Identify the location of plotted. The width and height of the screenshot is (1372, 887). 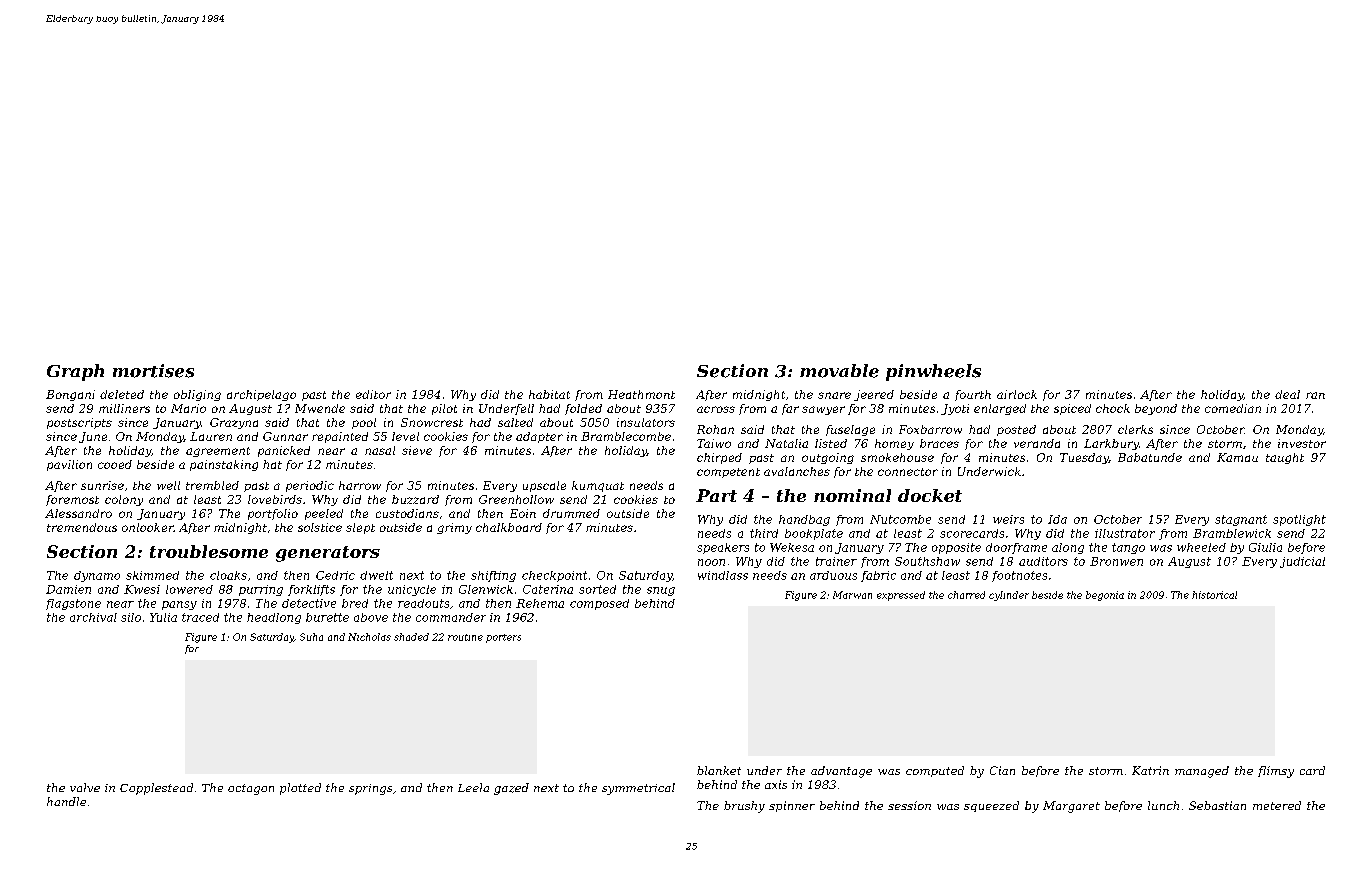
(300, 789).
